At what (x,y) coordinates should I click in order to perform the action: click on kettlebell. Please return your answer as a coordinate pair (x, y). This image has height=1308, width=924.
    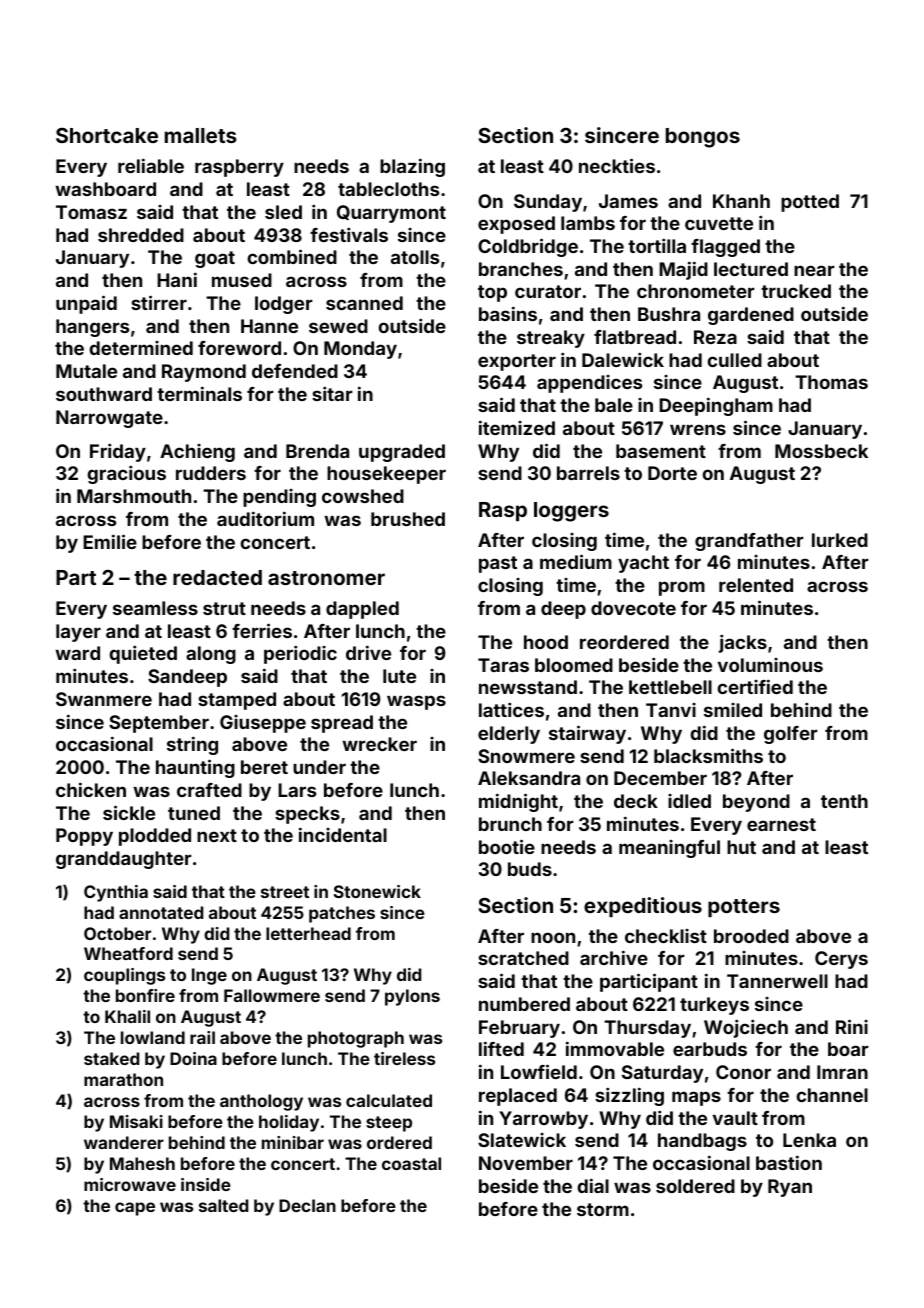
    Looking at the image, I should click on (670, 687).
